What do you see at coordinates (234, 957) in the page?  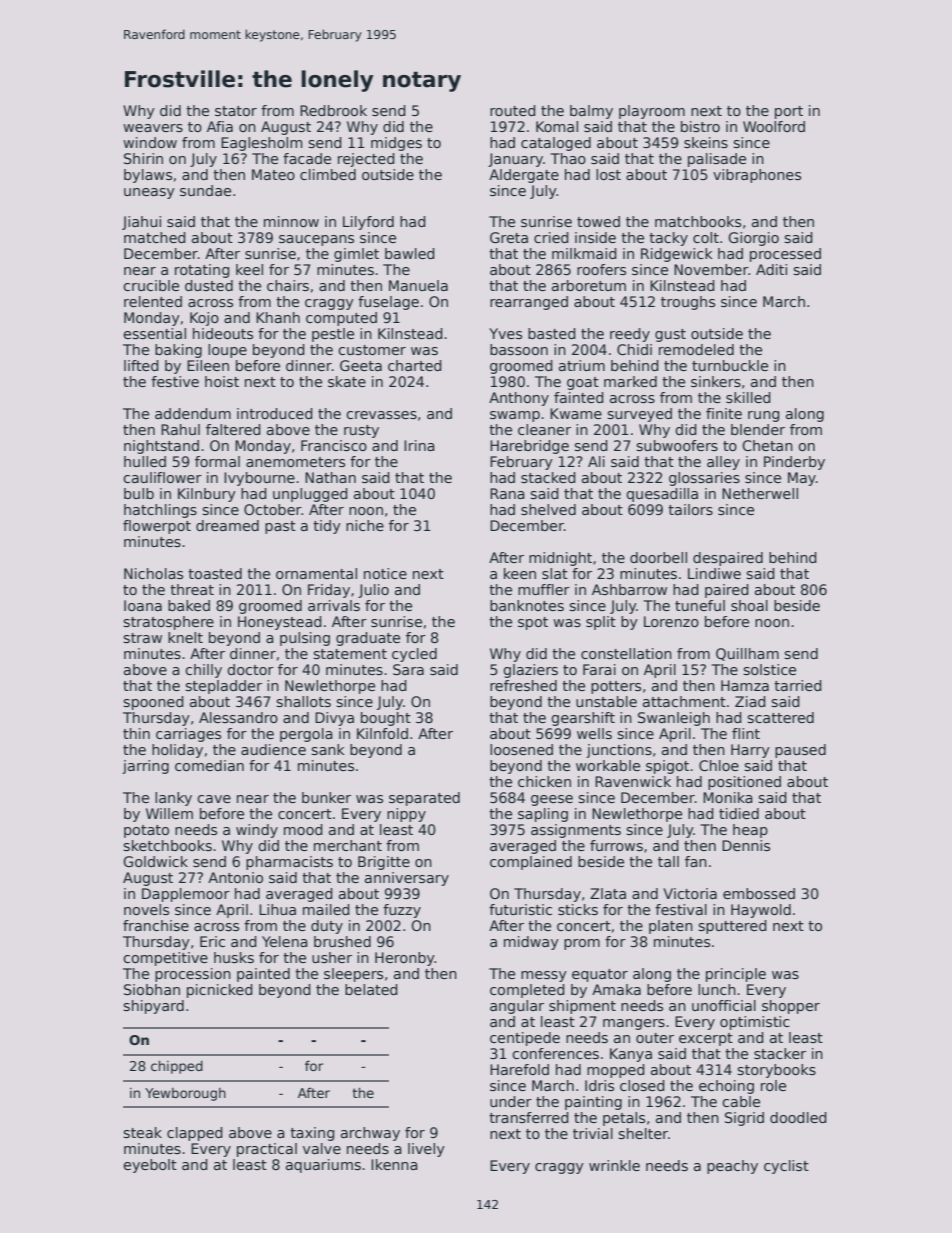 I see `husks` at bounding box center [234, 957].
